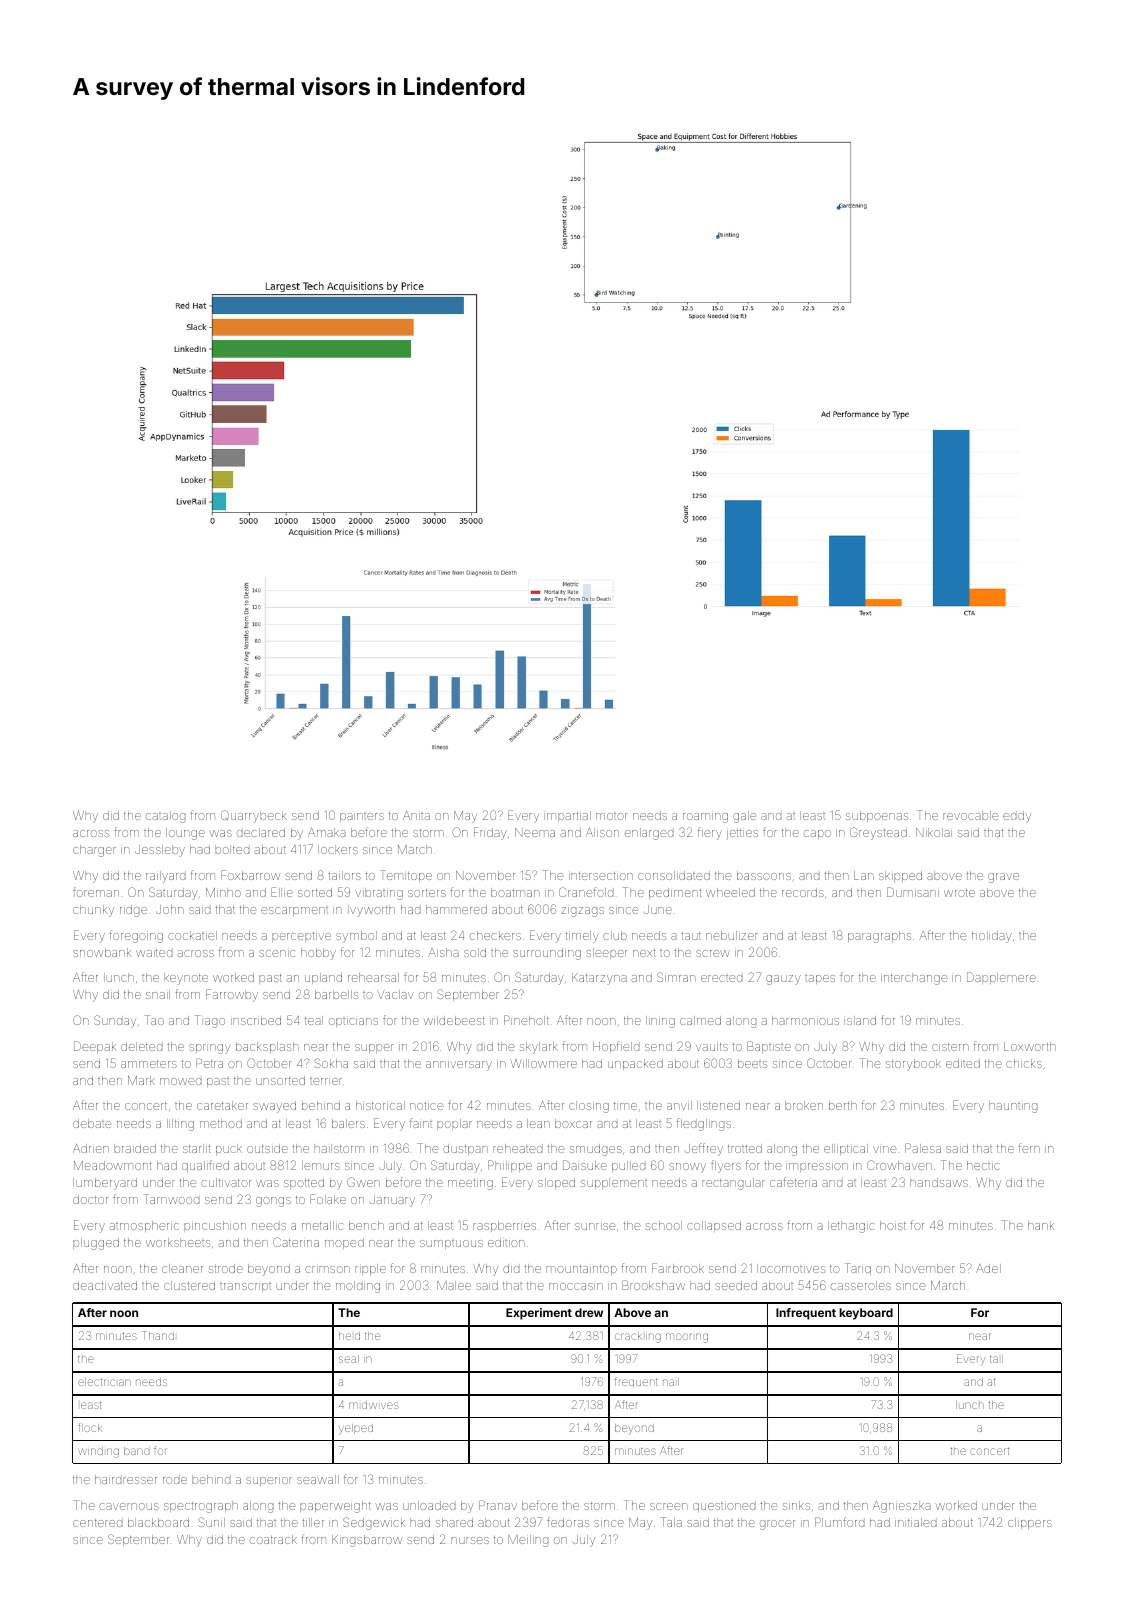  What do you see at coordinates (1001, 978) in the screenshot?
I see `Dapplemere` at bounding box center [1001, 978].
